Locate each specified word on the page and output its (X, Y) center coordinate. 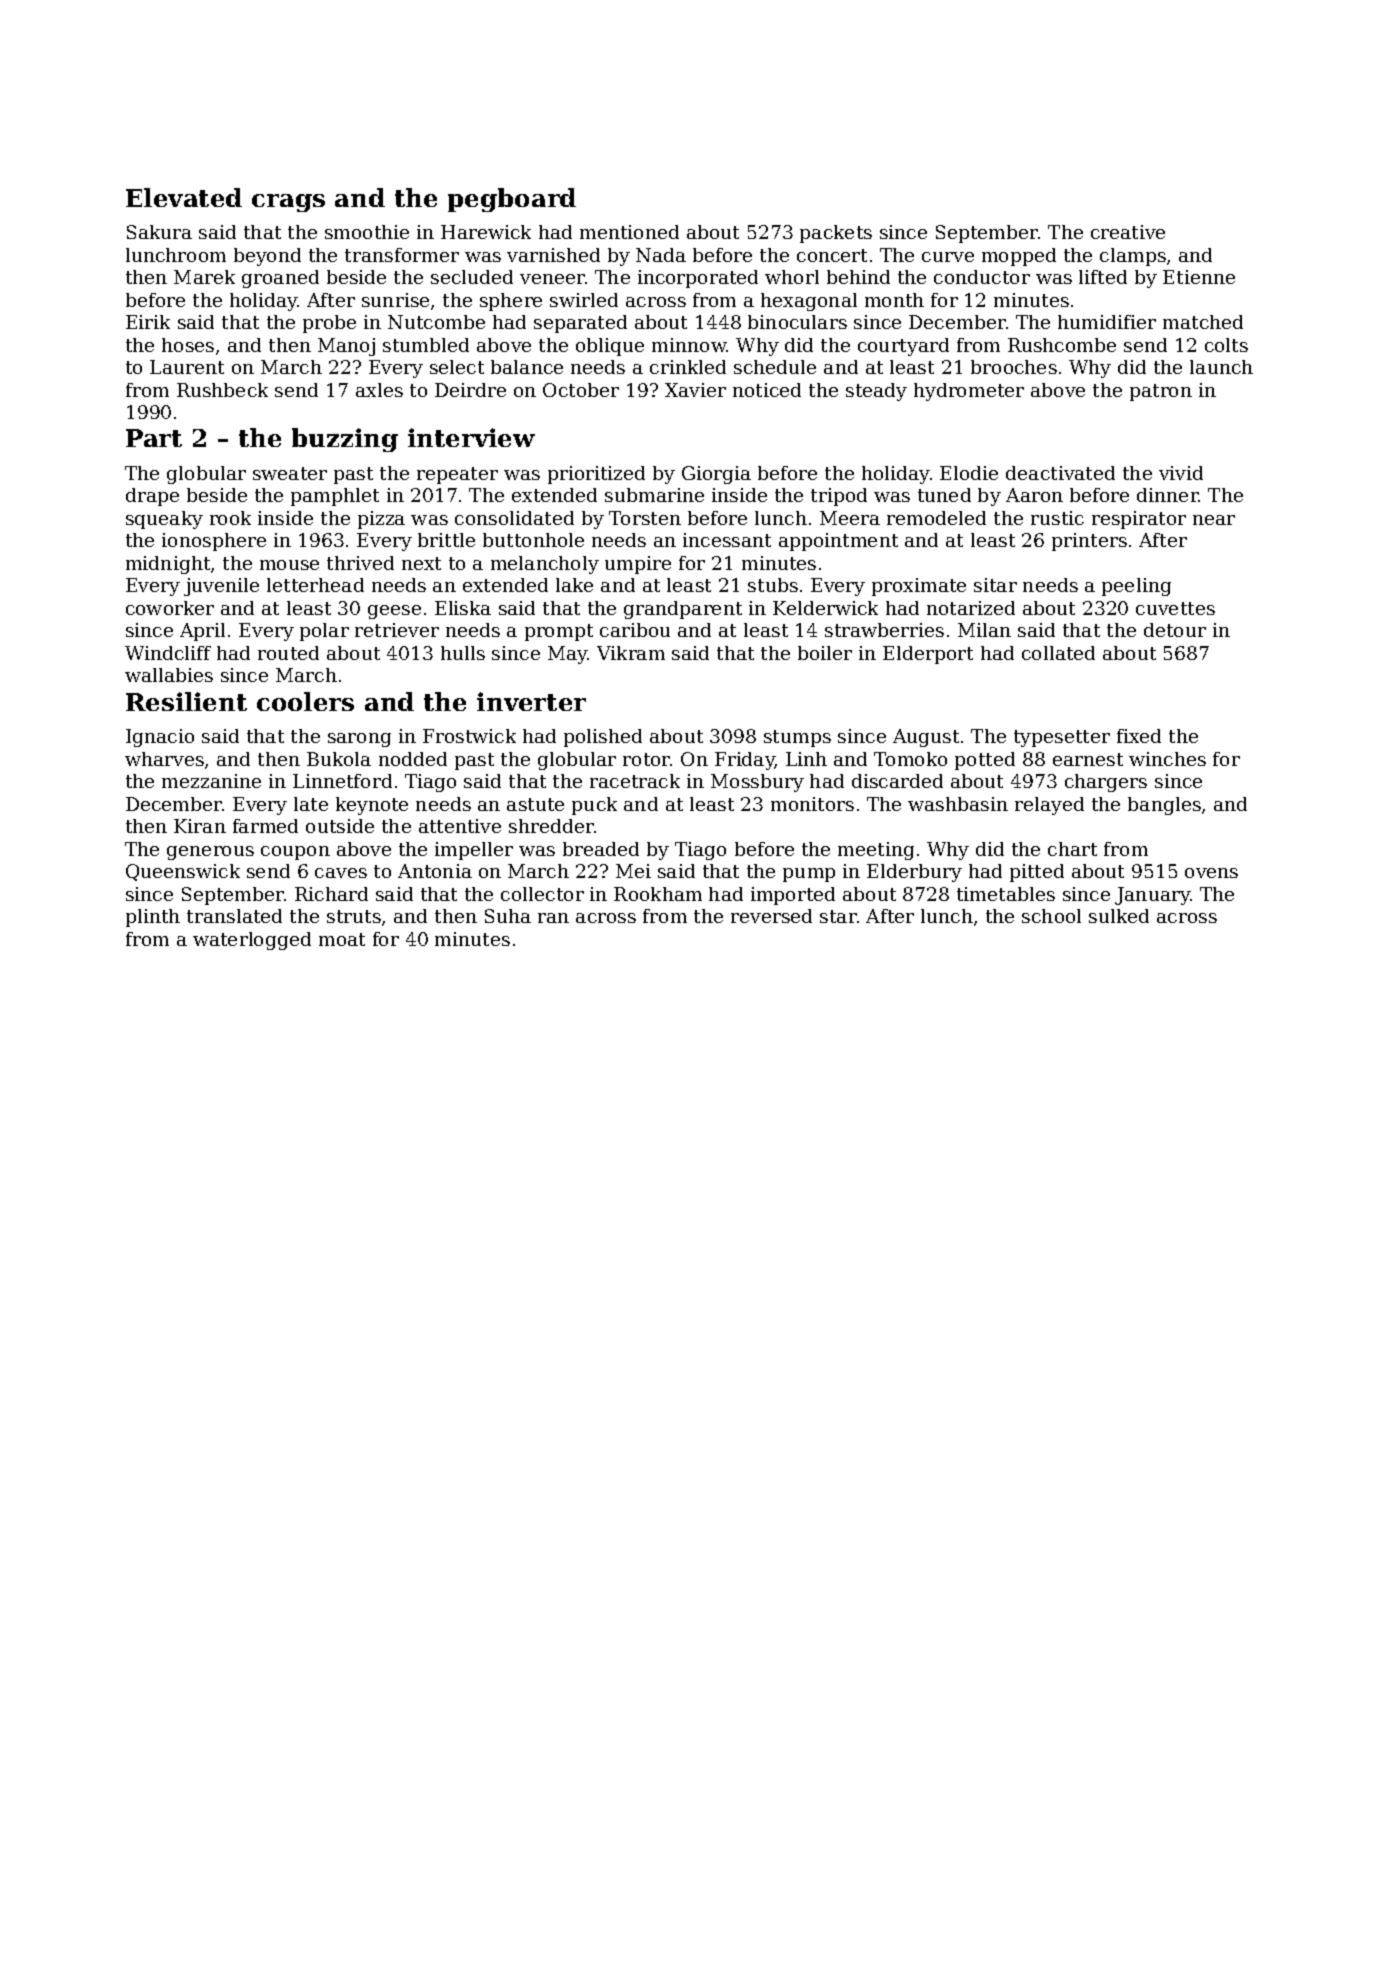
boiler (825, 653)
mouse (289, 565)
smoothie (367, 232)
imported (793, 896)
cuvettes (1175, 608)
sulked (1119, 916)
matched (1203, 322)
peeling (1136, 587)
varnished (553, 255)
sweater (290, 473)
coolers (305, 701)
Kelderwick (825, 608)
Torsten (645, 518)
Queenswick (183, 872)
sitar (995, 585)
